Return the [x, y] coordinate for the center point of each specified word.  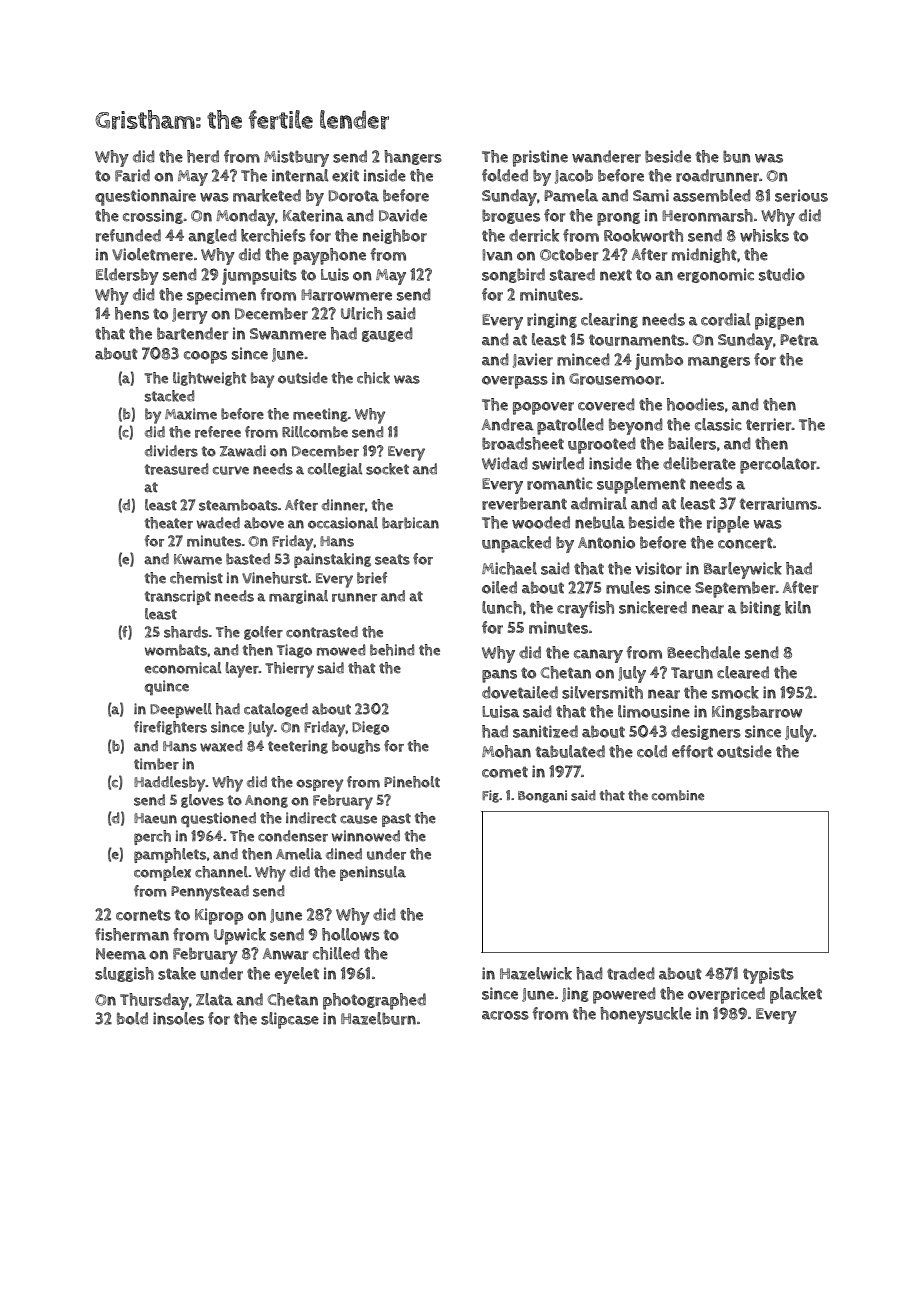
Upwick [240, 936]
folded [505, 175]
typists [768, 975]
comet [505, 772]
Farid [132, 175]
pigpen [779, 321]
